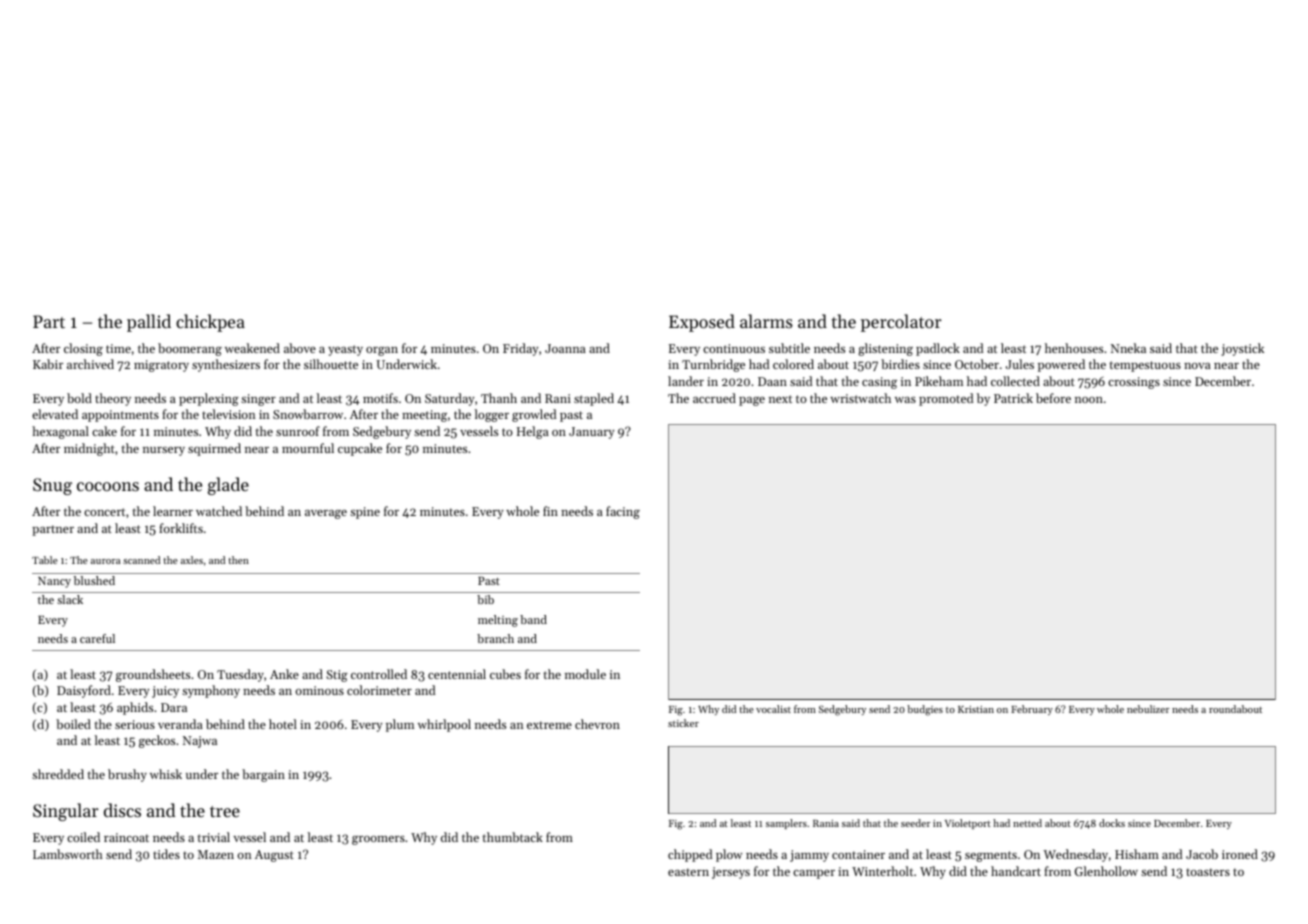 This page has height=924, width=1308. I want to click on Thanh, so click(499, 398).
